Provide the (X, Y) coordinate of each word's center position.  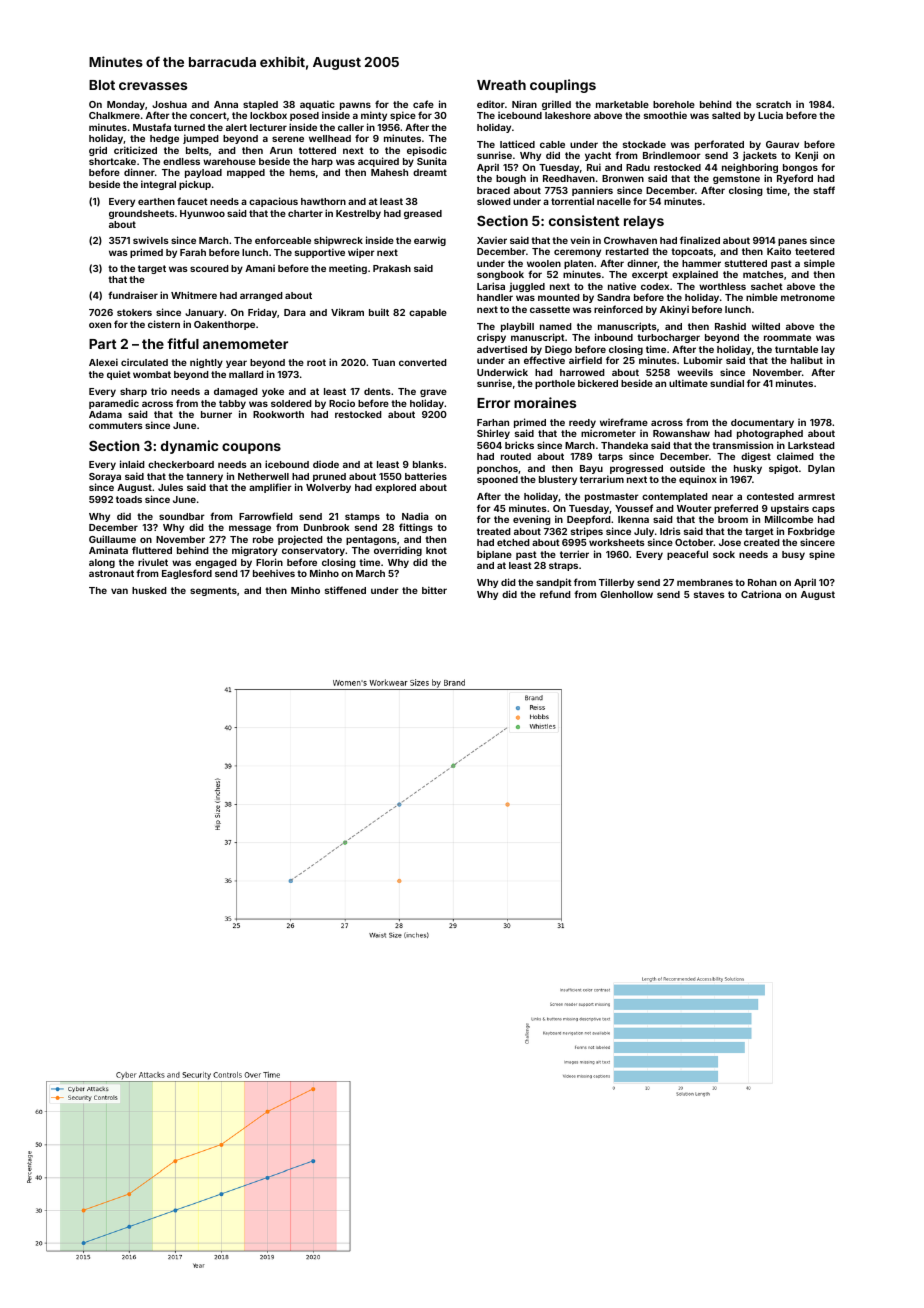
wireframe (624, 422)
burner (216, 414)
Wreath (501, 85)
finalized (700, 240)
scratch (773, 104)
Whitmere (194, 295)
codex (655, 286)
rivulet (153, 562)
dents (377, 391)
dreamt (430, 172)
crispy (491, 338)
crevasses (153, 86)
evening (532, 520)
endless (181, 161)
